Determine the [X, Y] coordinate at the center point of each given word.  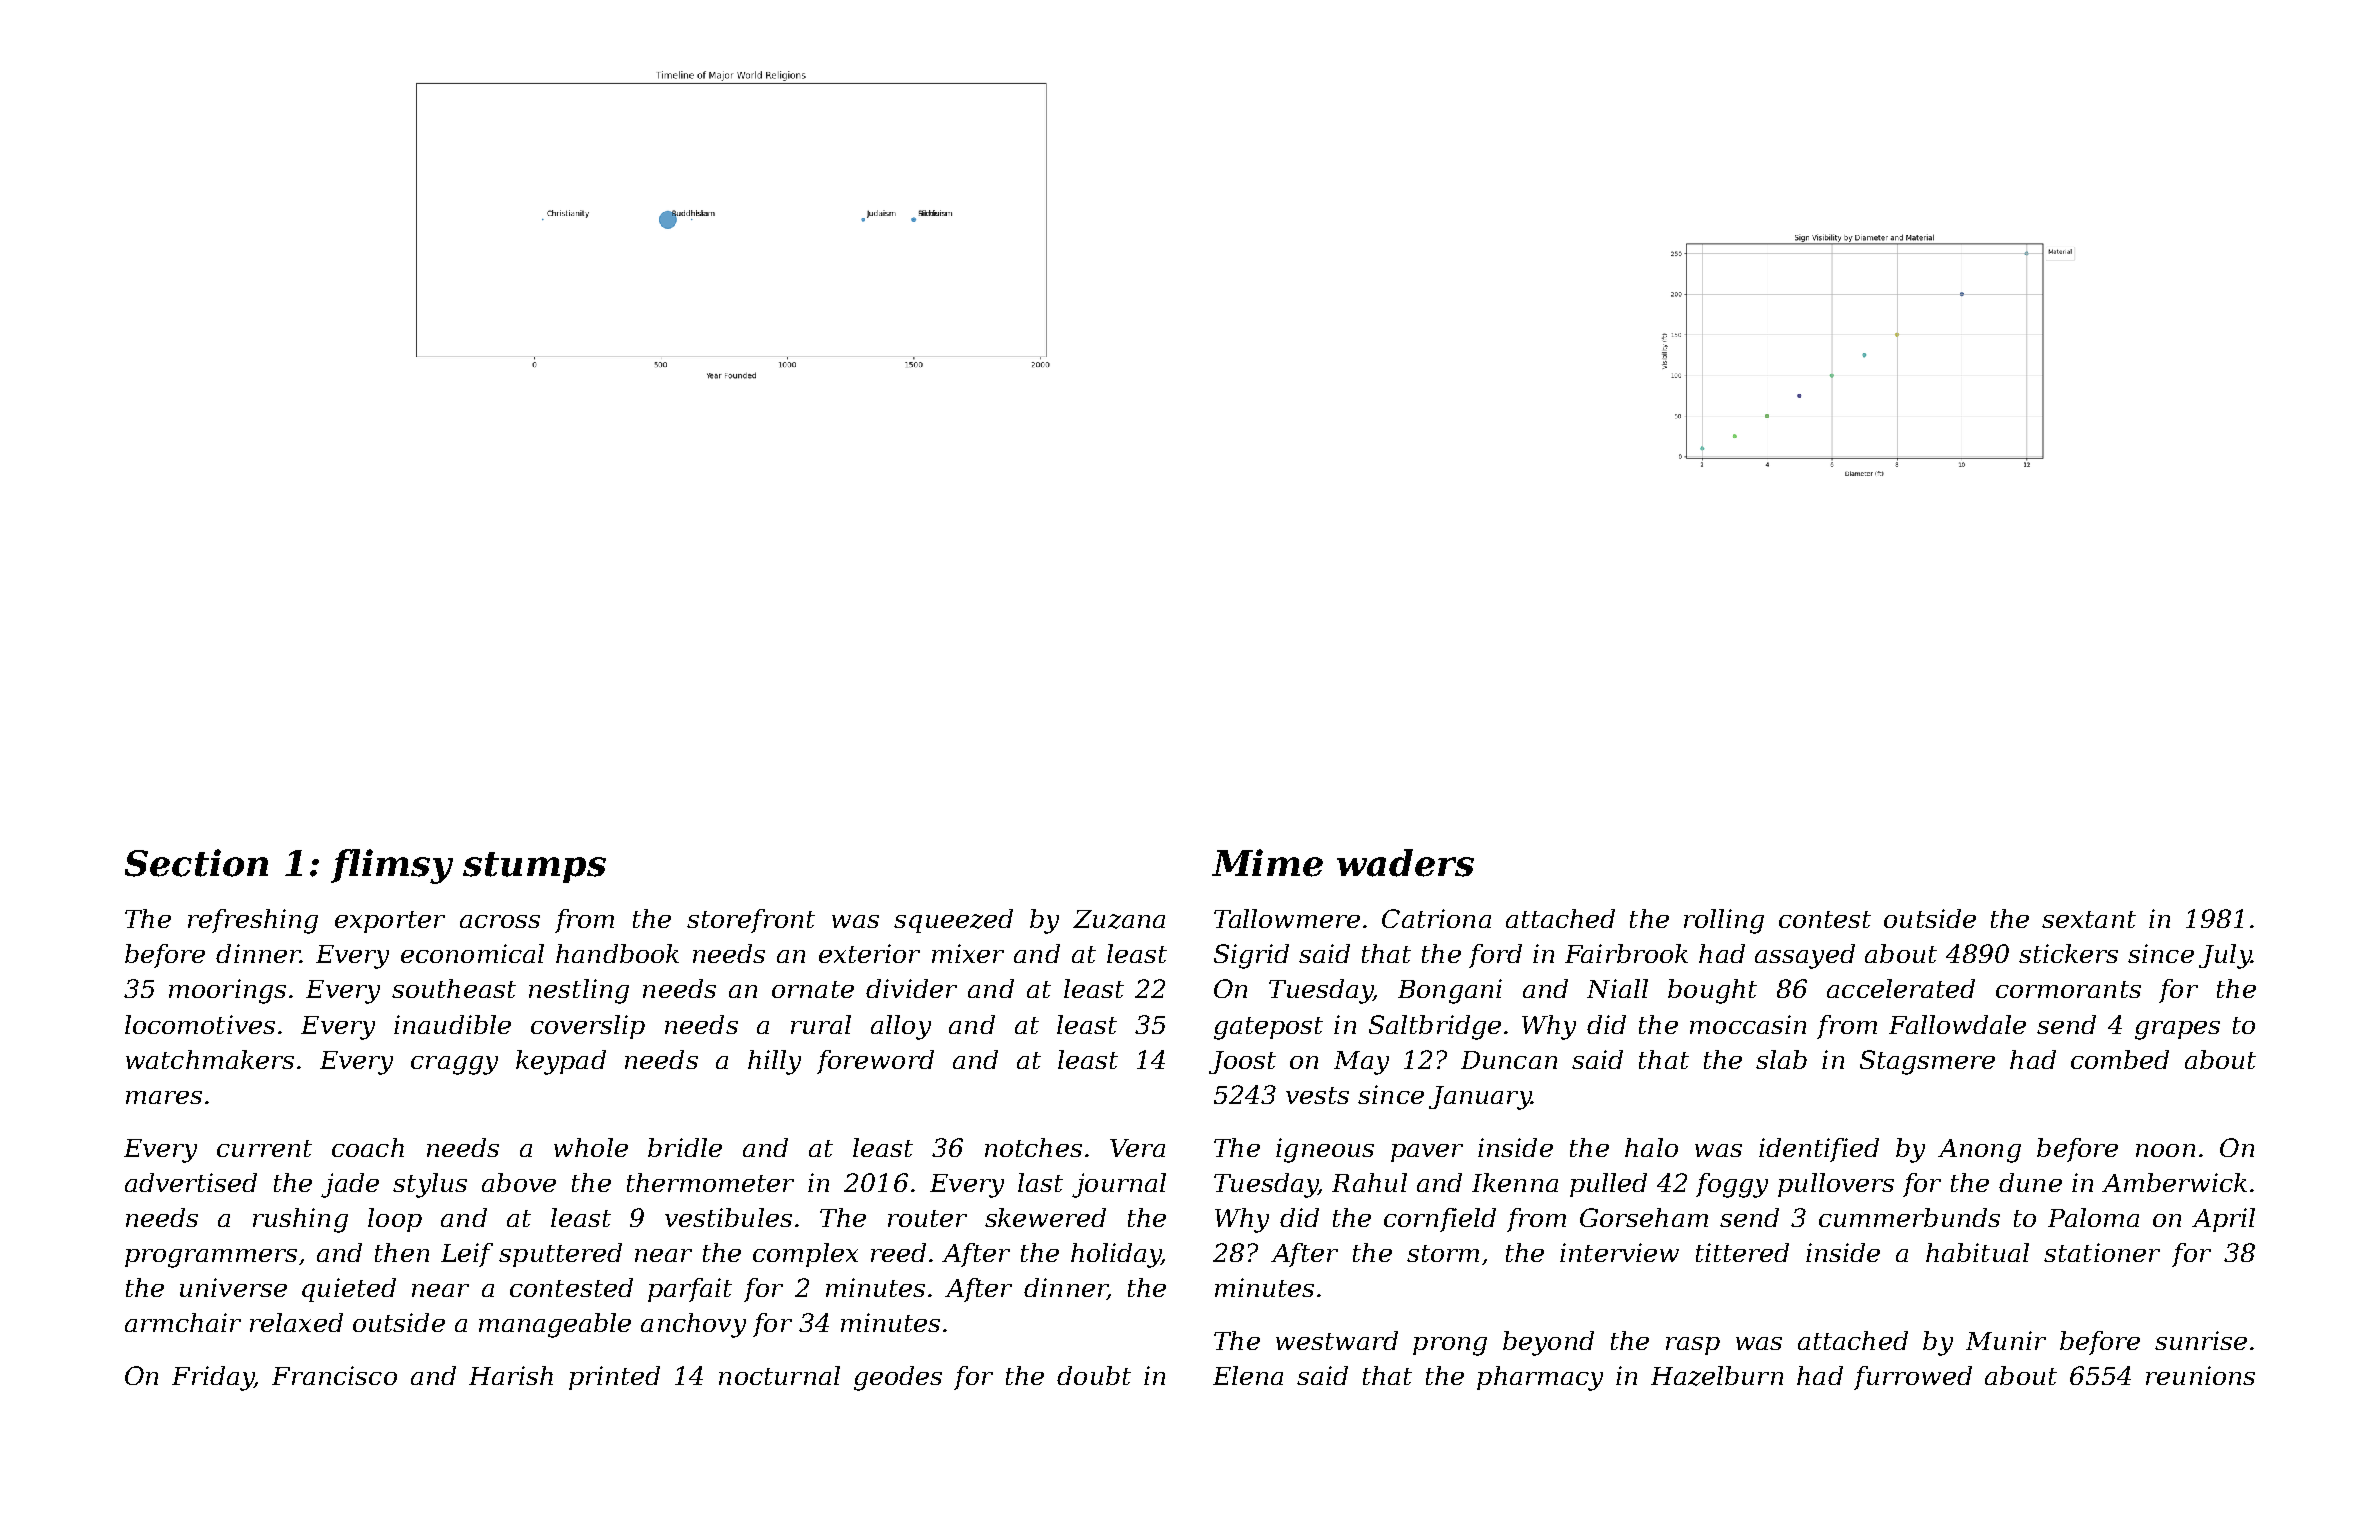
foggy [1732, 1185]
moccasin [1748, 1024]
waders [1405, 863]
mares [164, 1097]
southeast [454, 988]
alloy [901, 1027]
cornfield [1440, 1220]
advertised [191, 1182]
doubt [1094, 1375]
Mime [1267, 863]
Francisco [334, 1375]
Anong [1979, 1151]
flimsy [392, 866]
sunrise [2201, 1340]
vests [1317, 1095]
